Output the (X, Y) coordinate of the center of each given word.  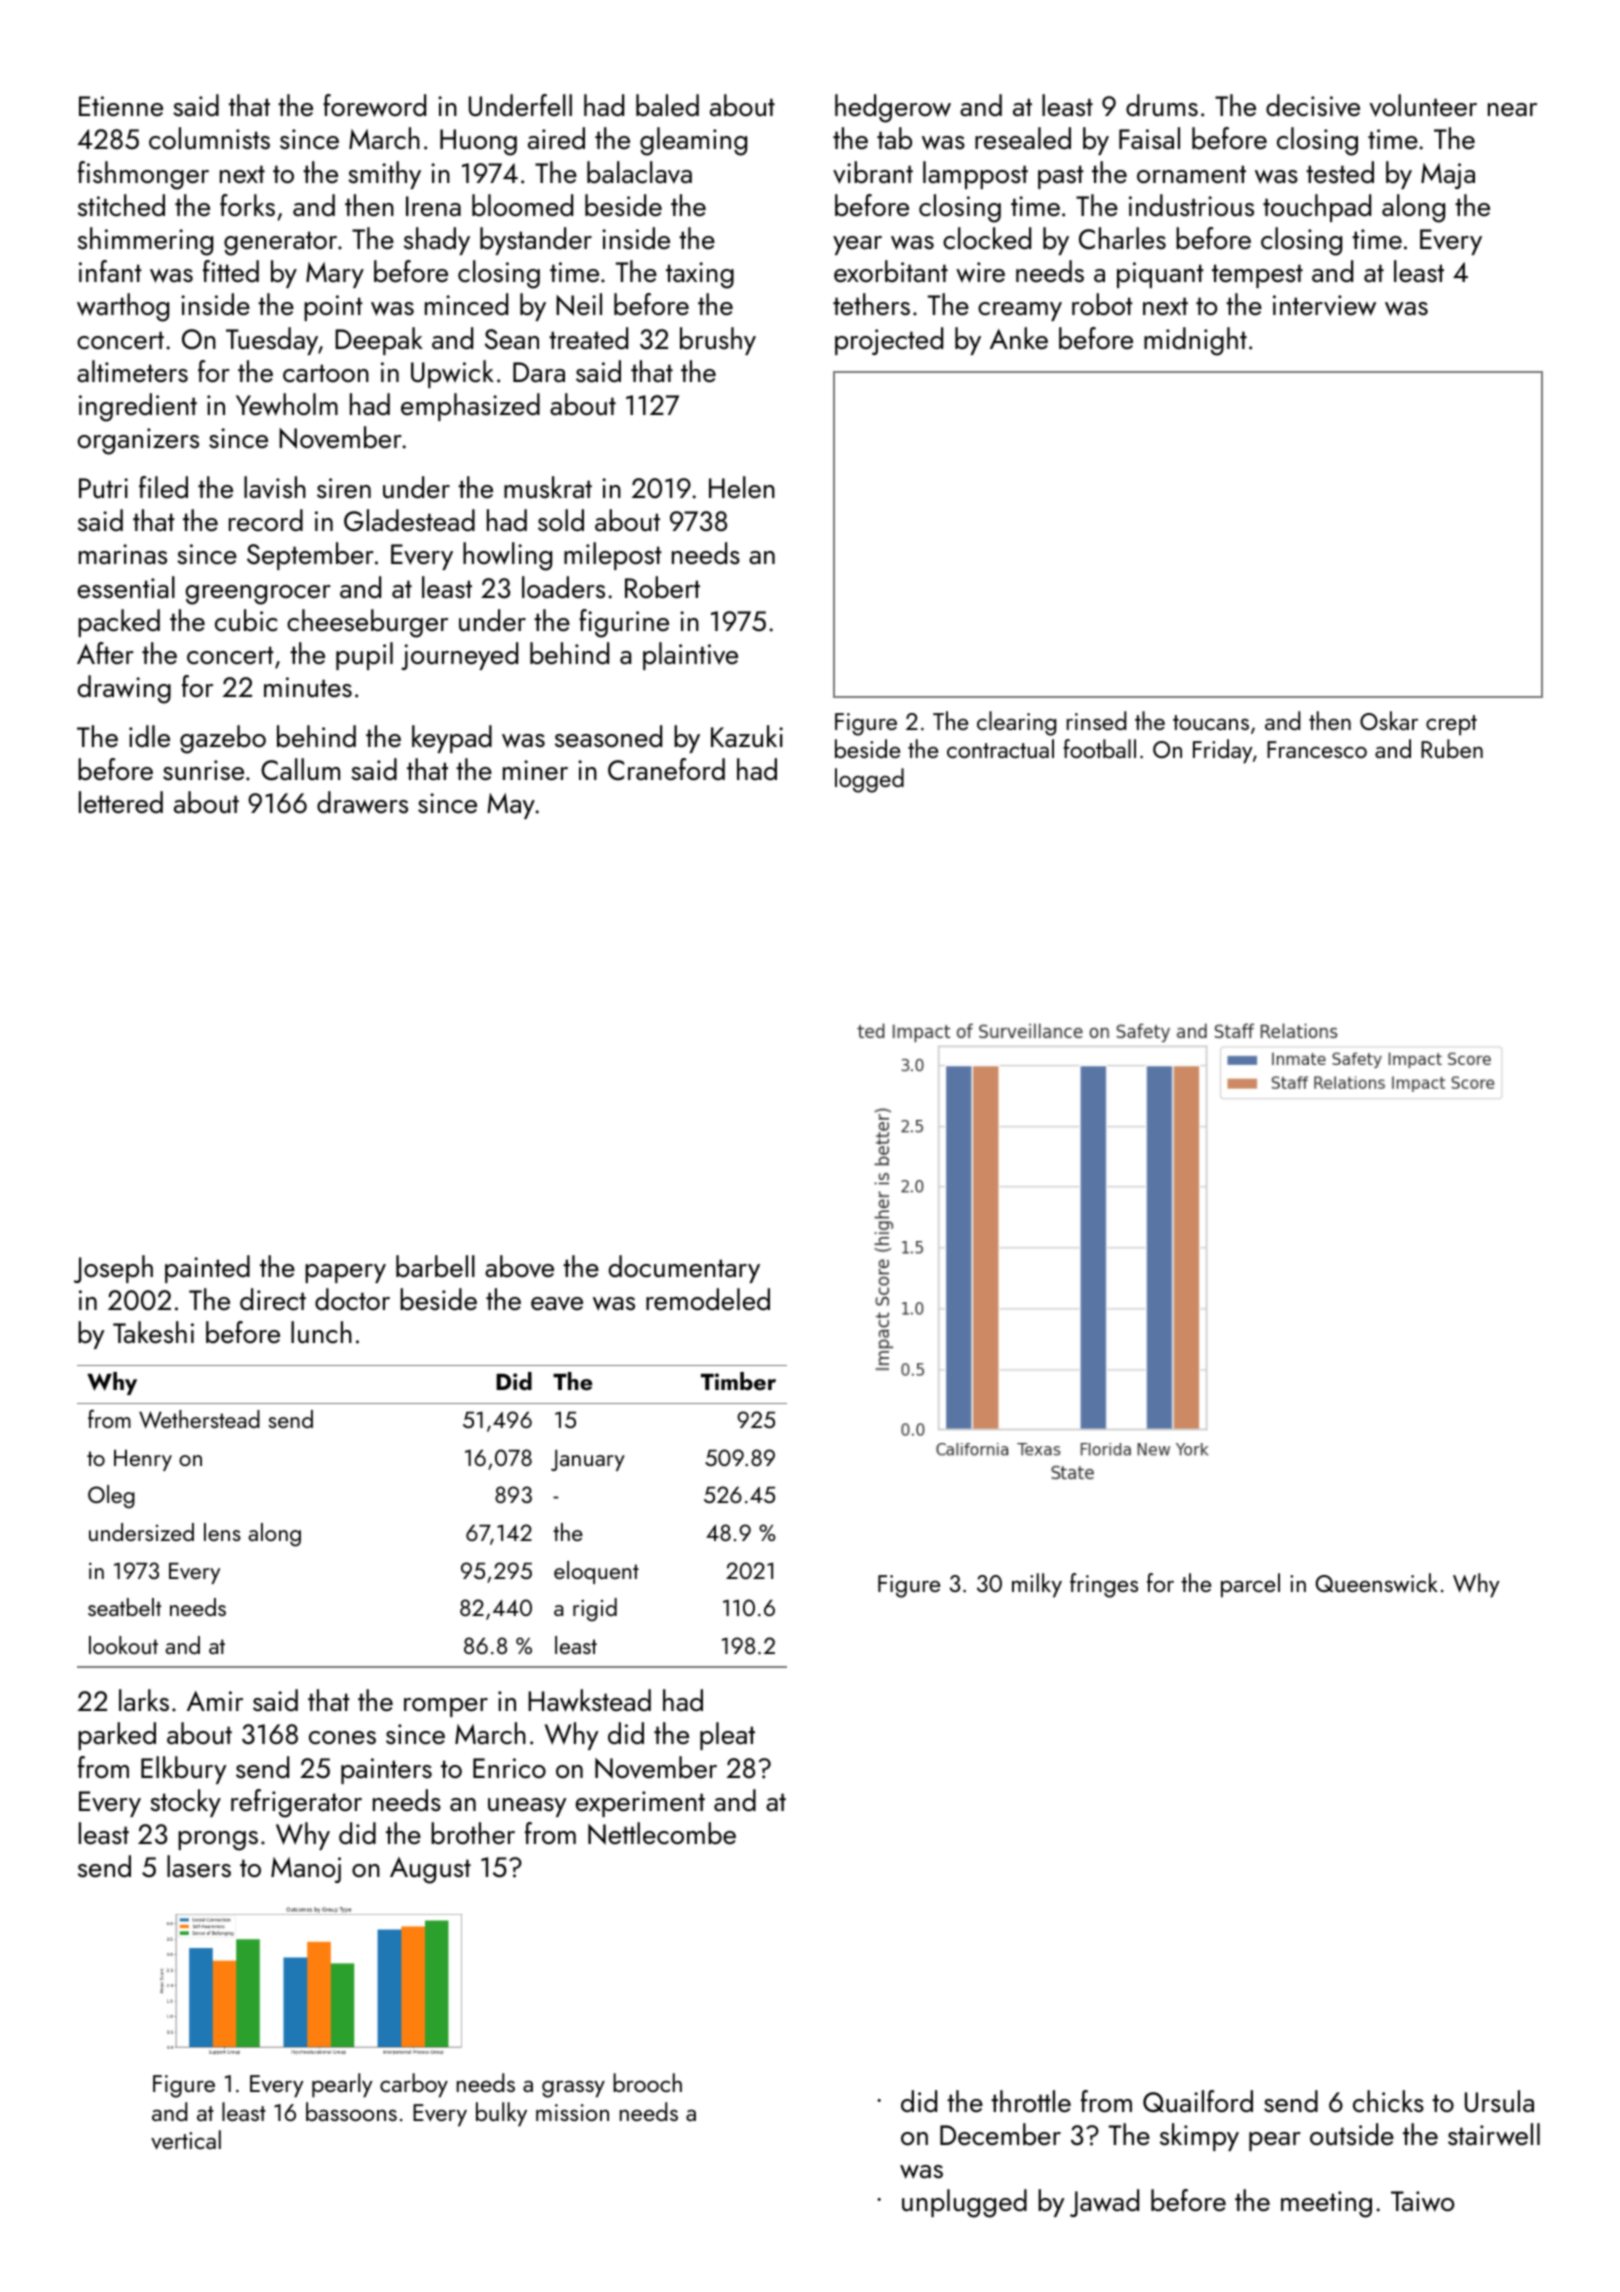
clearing (1016, 723)
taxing (700, 275)
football (1099, 748)
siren (344, 488)
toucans (1211, 722)
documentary (684, 1269)
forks (247, 205)
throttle (1031, 2101)
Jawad (1104, 2203)
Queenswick (1376, 1583)
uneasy (527, 1807)
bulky (501, 2114)
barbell (435, 1266)
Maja (1448, 176)
